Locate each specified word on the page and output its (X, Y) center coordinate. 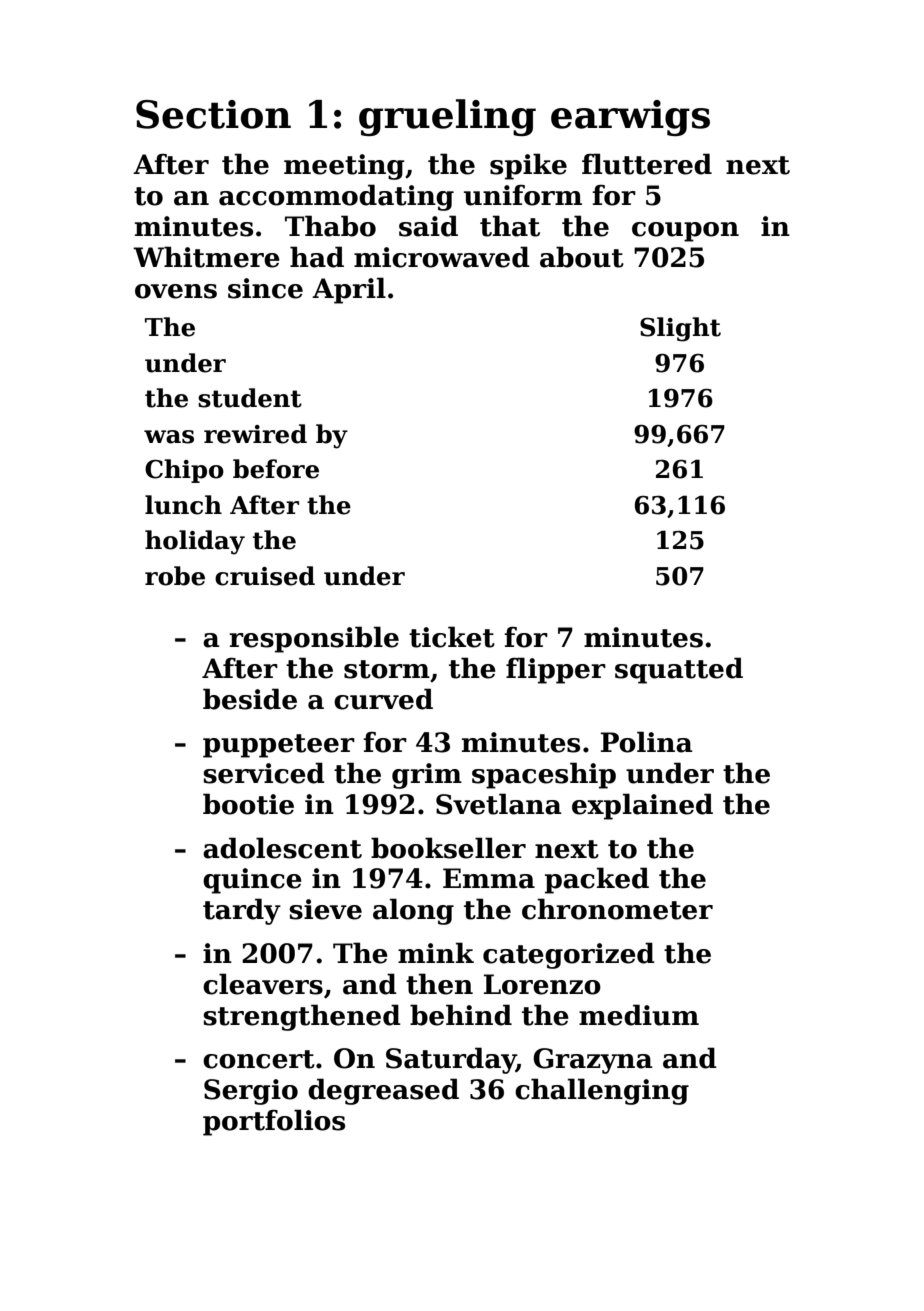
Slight (680, 329)
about (582, 257)
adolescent (282, 848)
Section (213, 114)
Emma (489, 878)
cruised (265, 576)
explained (642, 806)
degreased (383, 1091)
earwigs (630, 118)
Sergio (251, 1092)
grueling (447, 117)
